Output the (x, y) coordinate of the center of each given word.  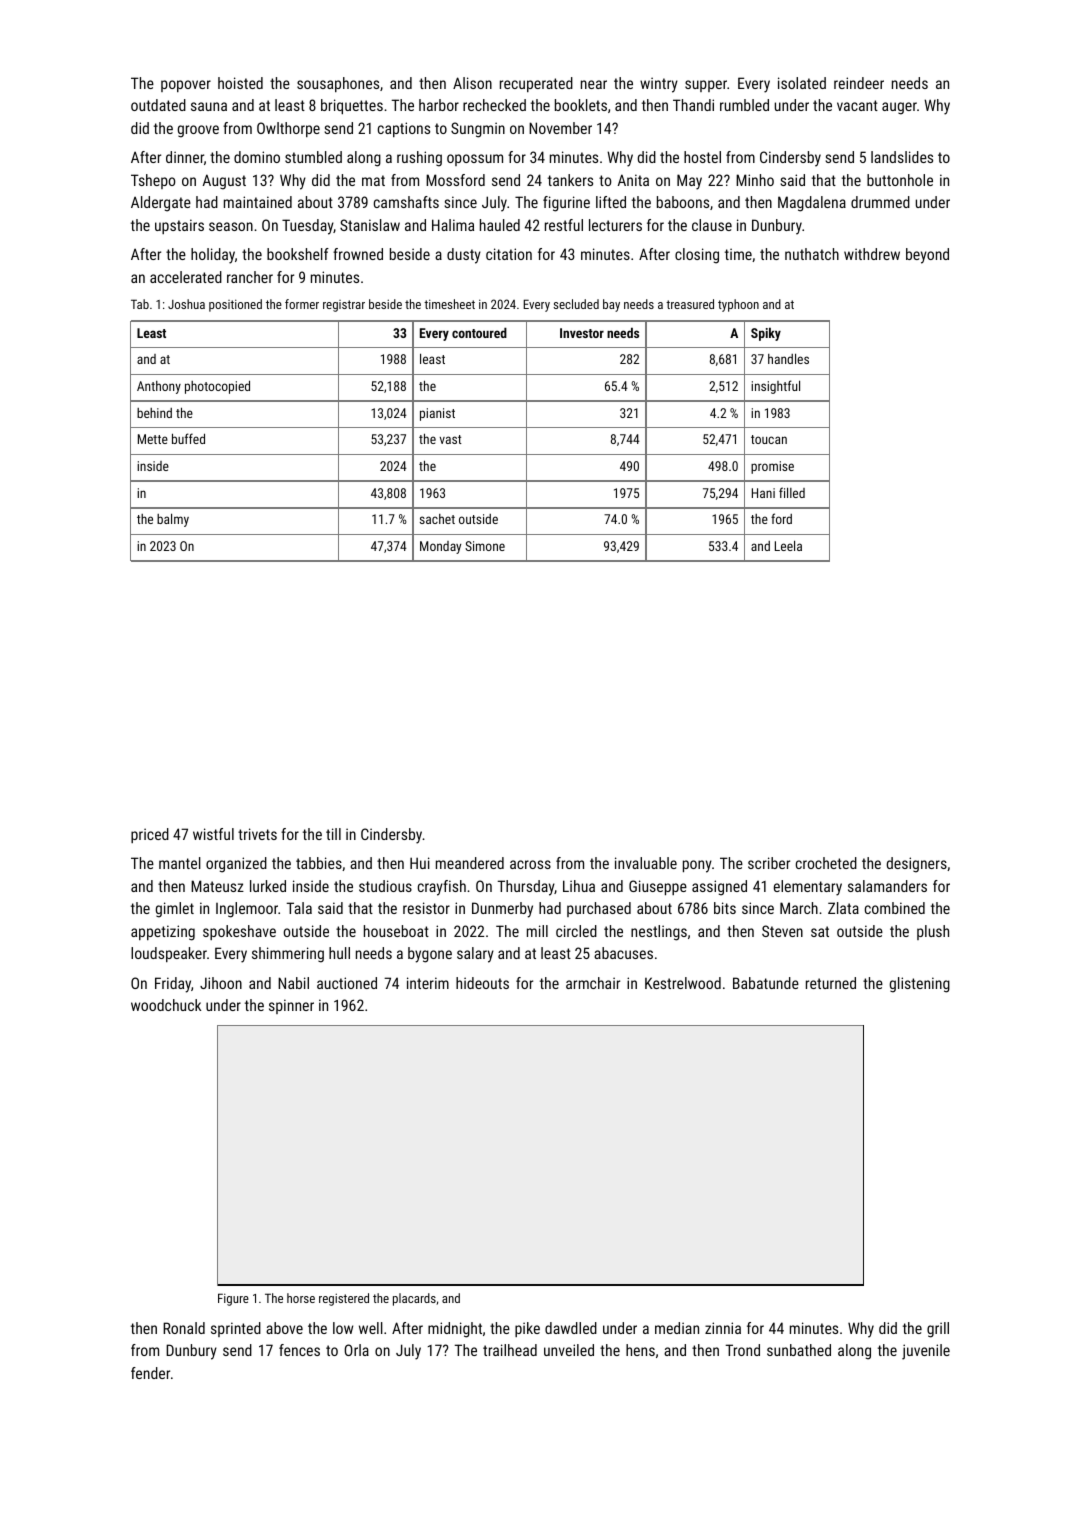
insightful (775, 387)
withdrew (872, 254)
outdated (158, 105)
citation (509, 254)
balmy (173, 520)
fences (299, 1350)
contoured (479, 332)
